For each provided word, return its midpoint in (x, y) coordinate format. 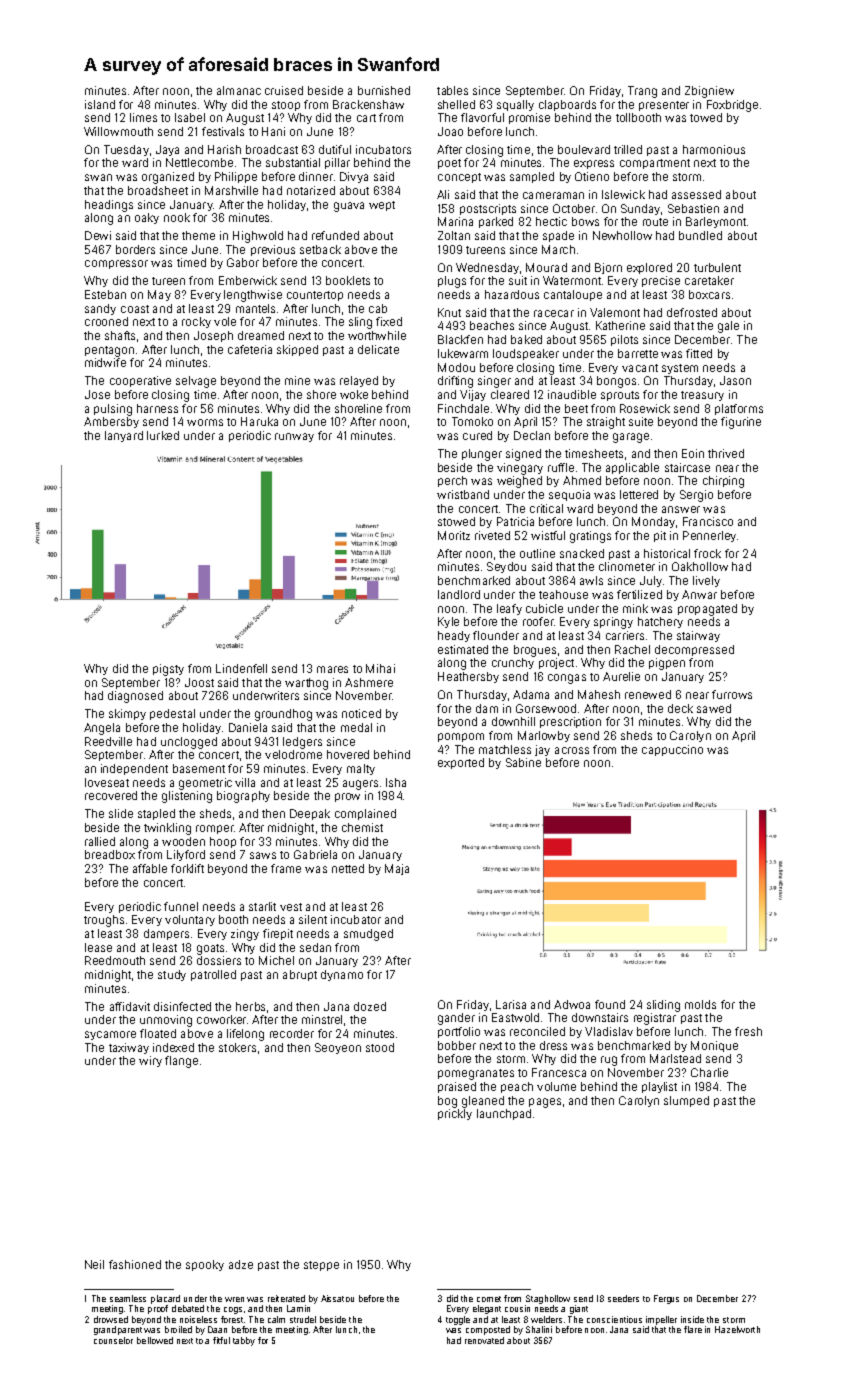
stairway (698, 636)
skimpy (127, 714)
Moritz (454, 535)
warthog (306, 684)
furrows (732, 694)
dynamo (342, 975)
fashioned (135, 1264)
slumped (686, 1101)
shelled (456, 104)
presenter (664, 106)
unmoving (166, 1021)
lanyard (124, 436)
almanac (239, 90)
